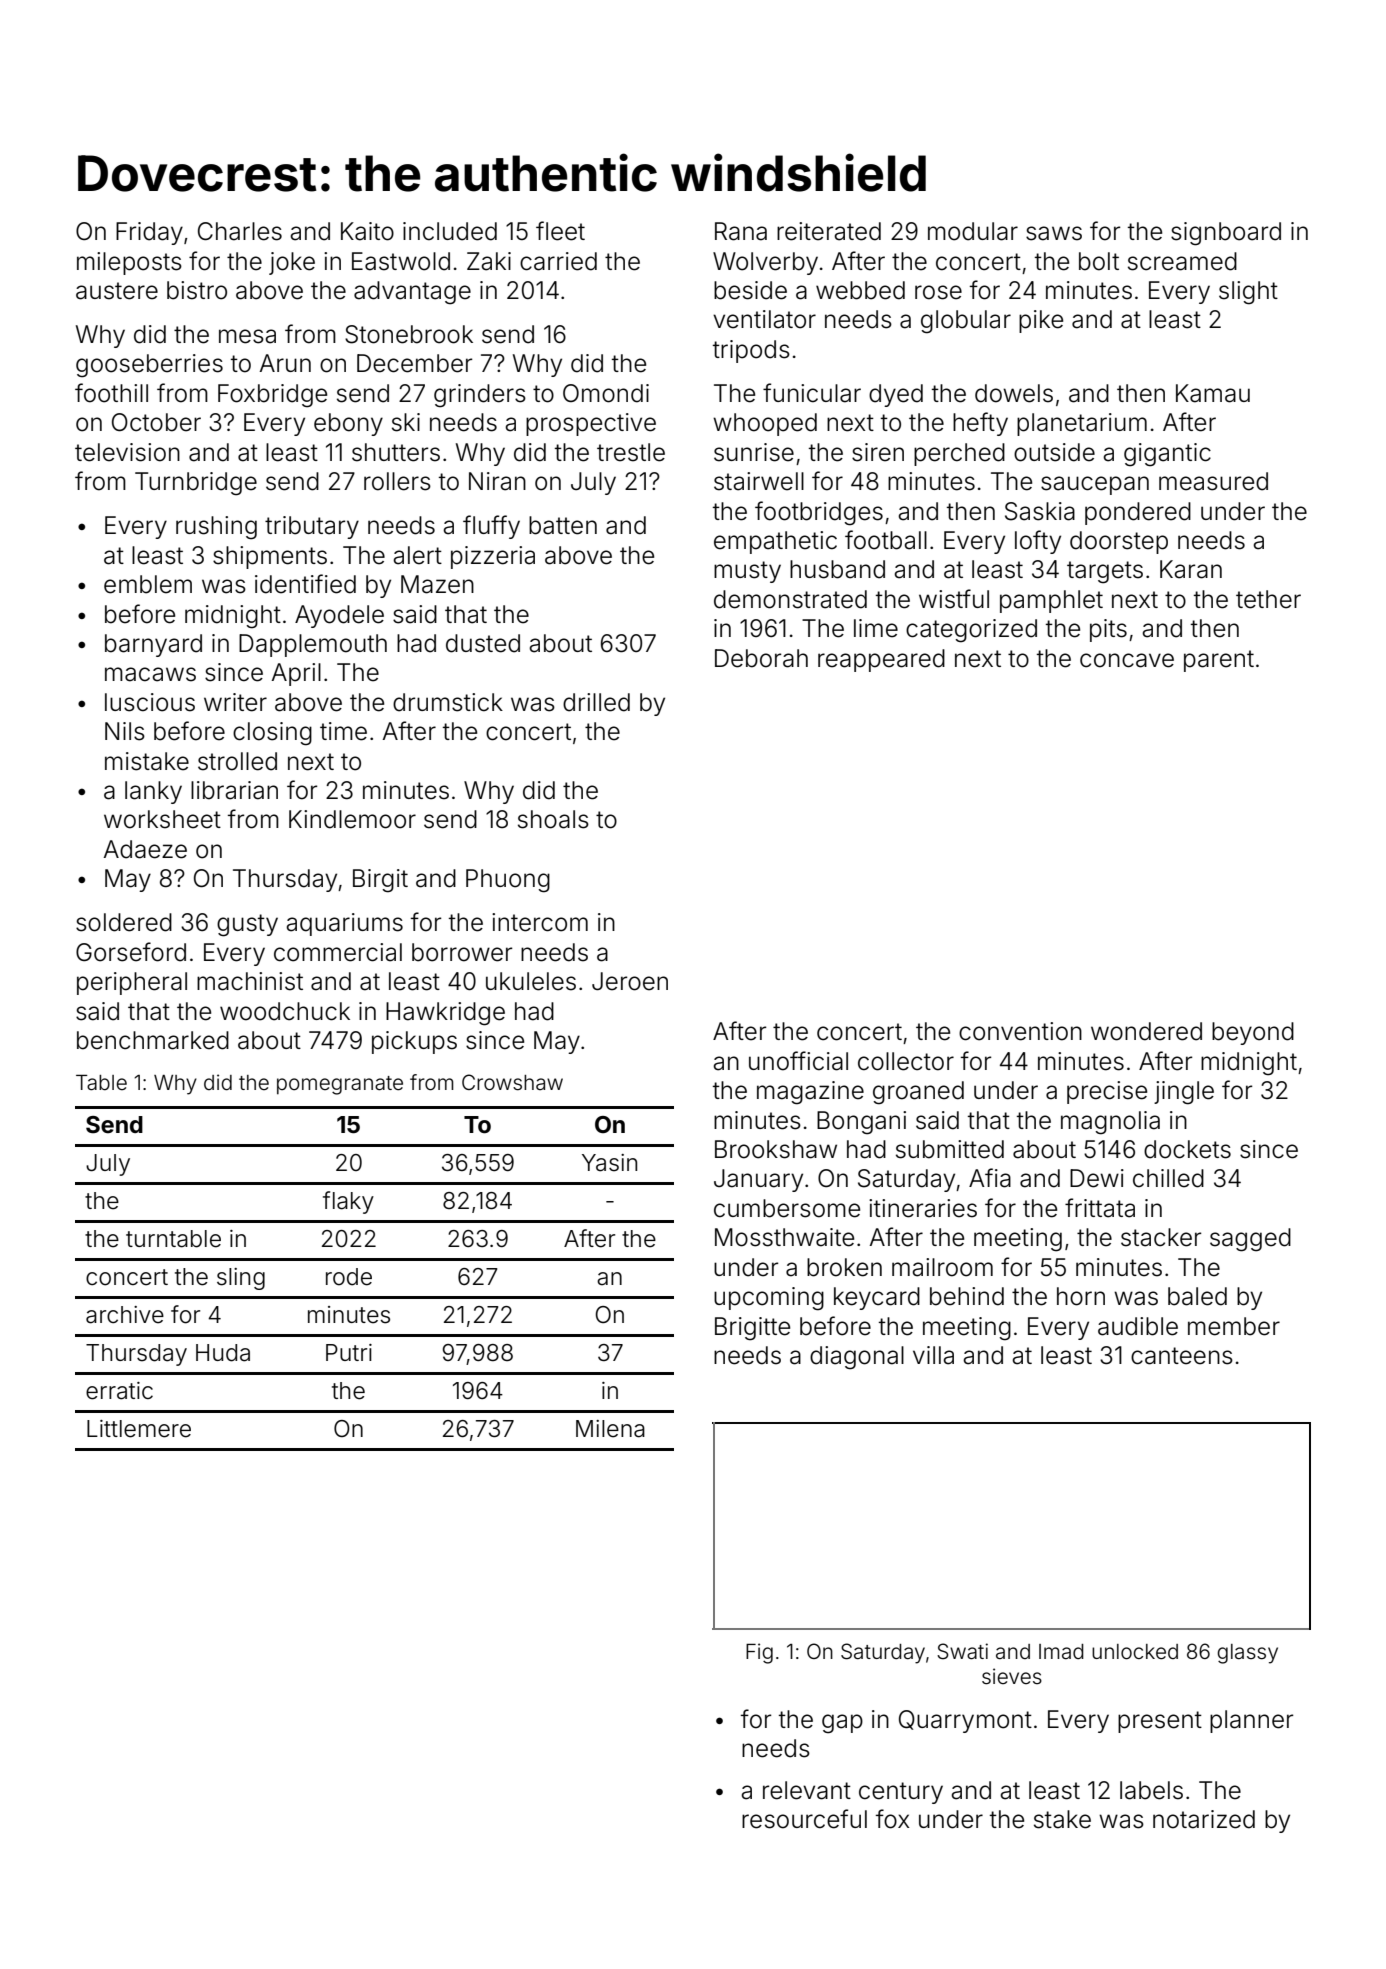 This screenshot has height=1969, width=1386. What do you see at coordinates (125, 731) in the screenshot?
I see `Nils` at bounding box center [125, 731].
